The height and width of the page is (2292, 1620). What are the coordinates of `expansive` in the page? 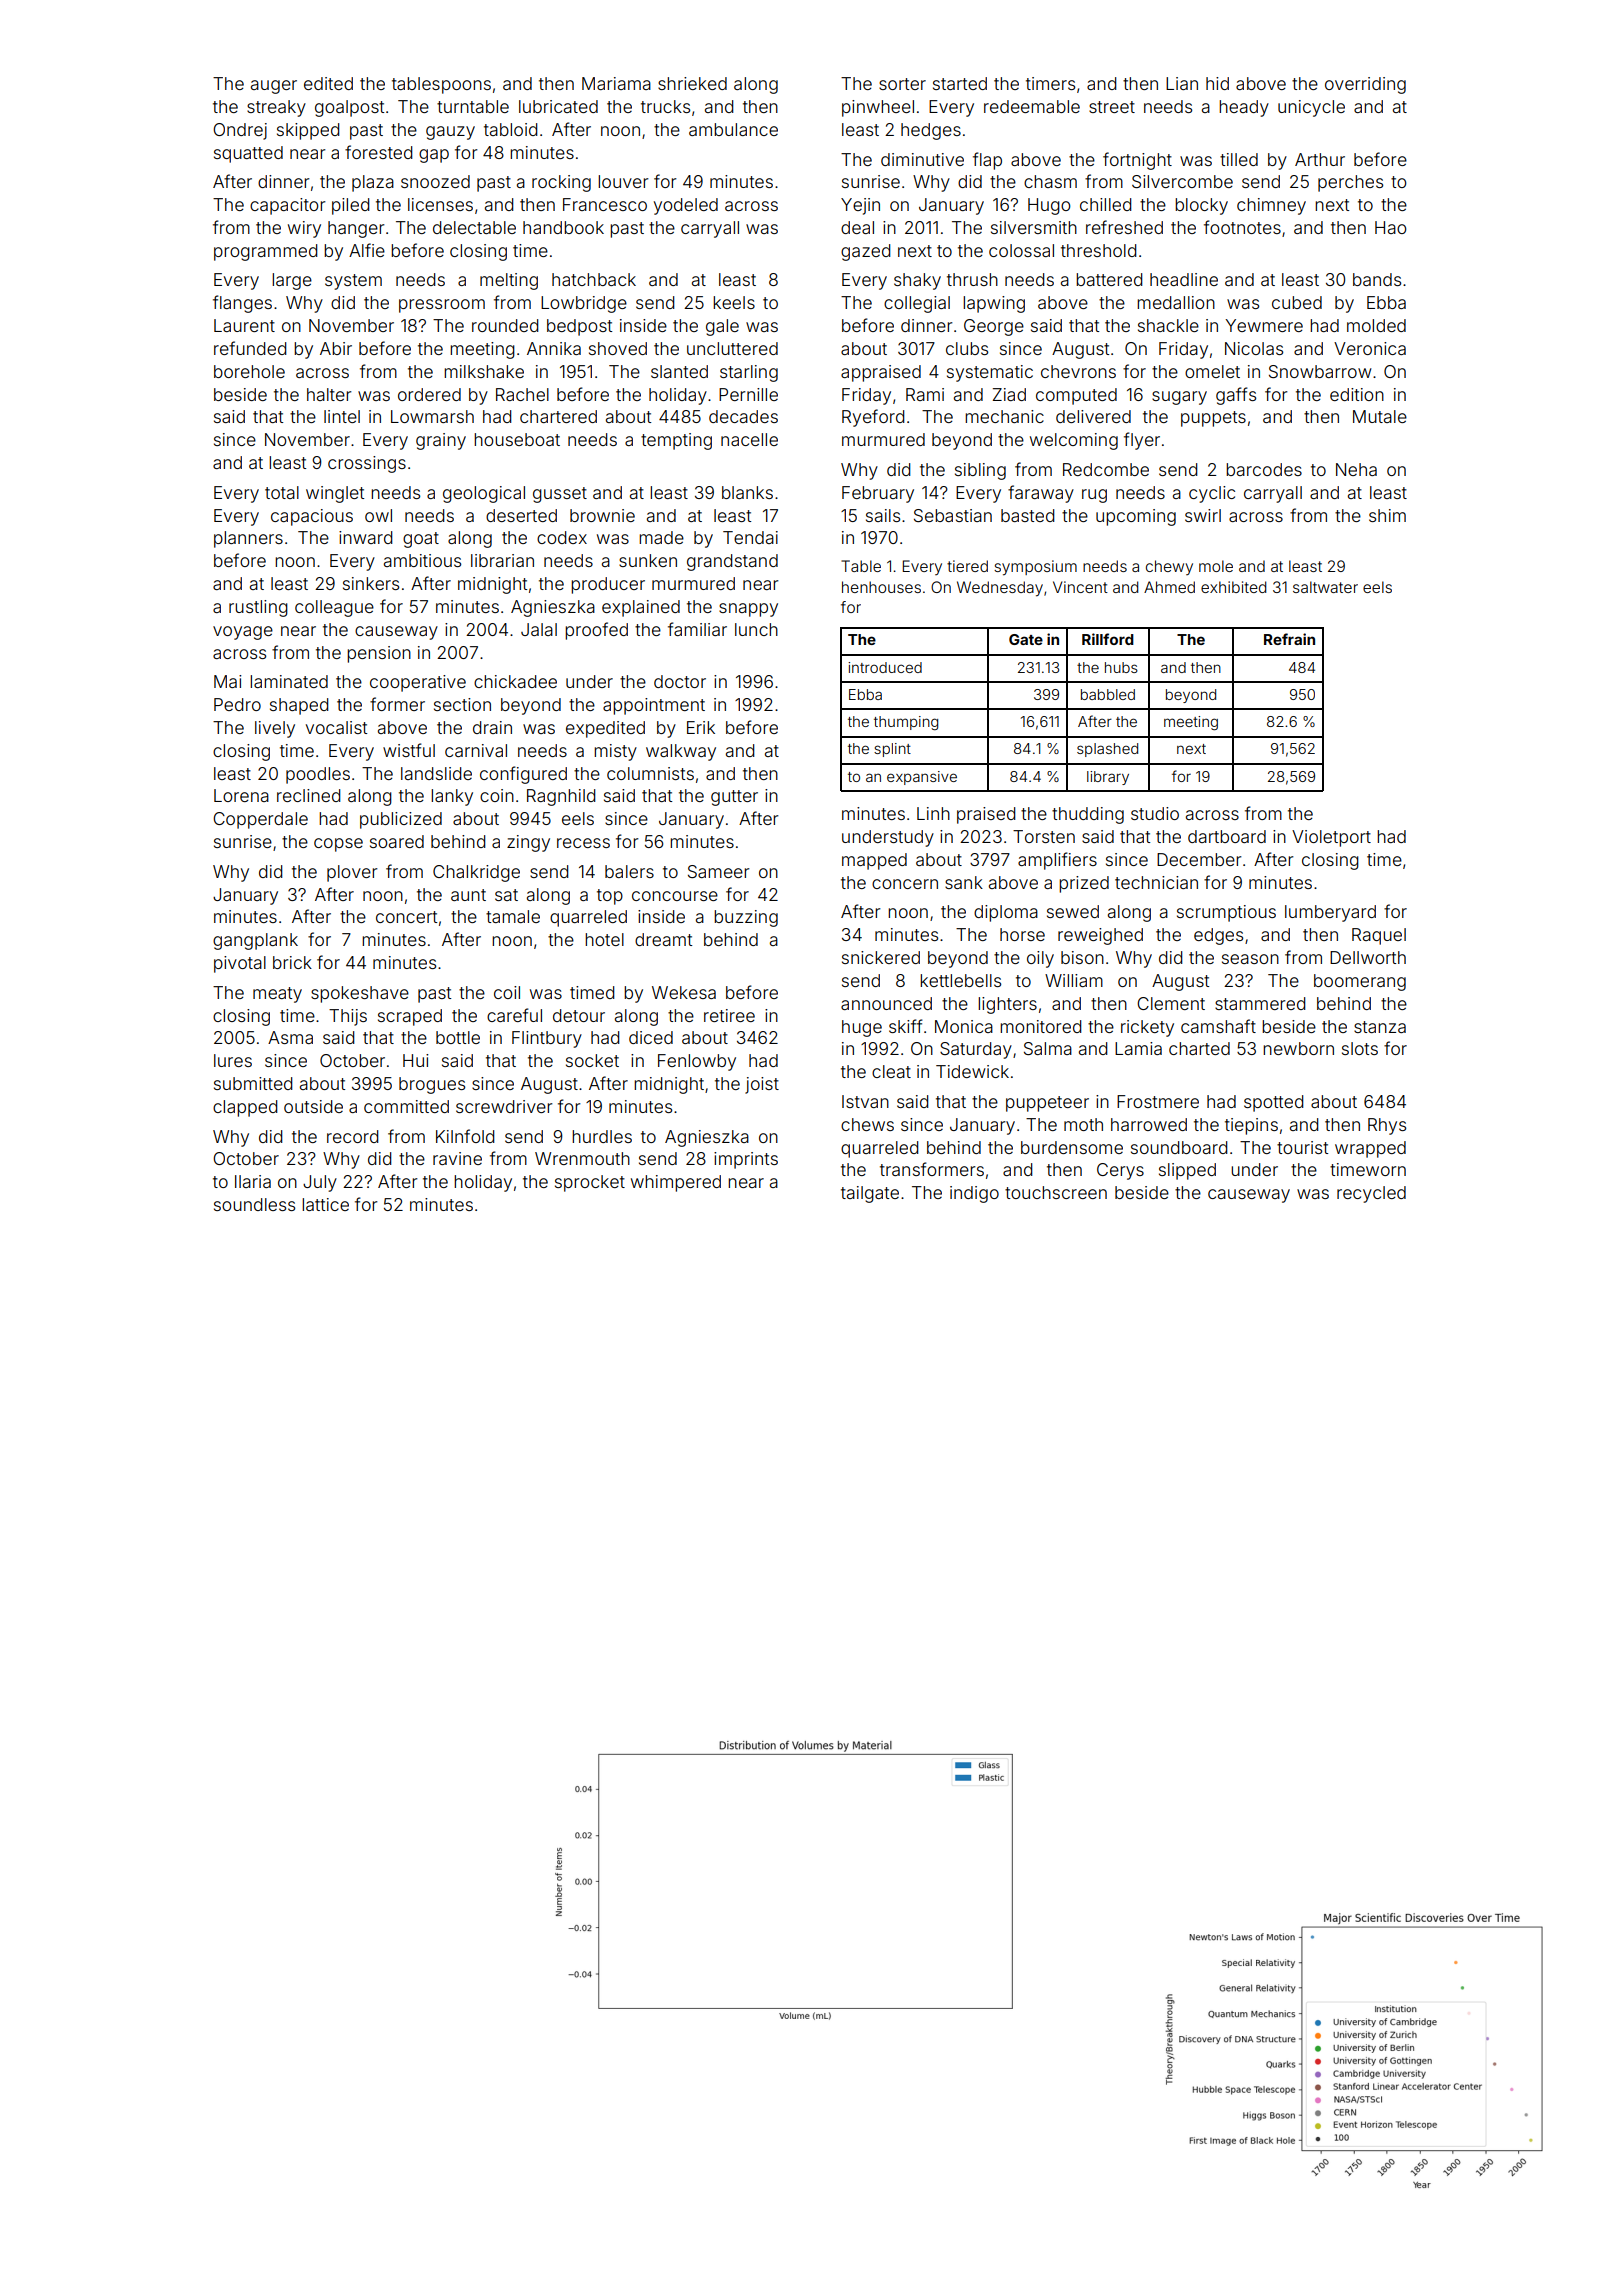 It's located at (922, 778).
